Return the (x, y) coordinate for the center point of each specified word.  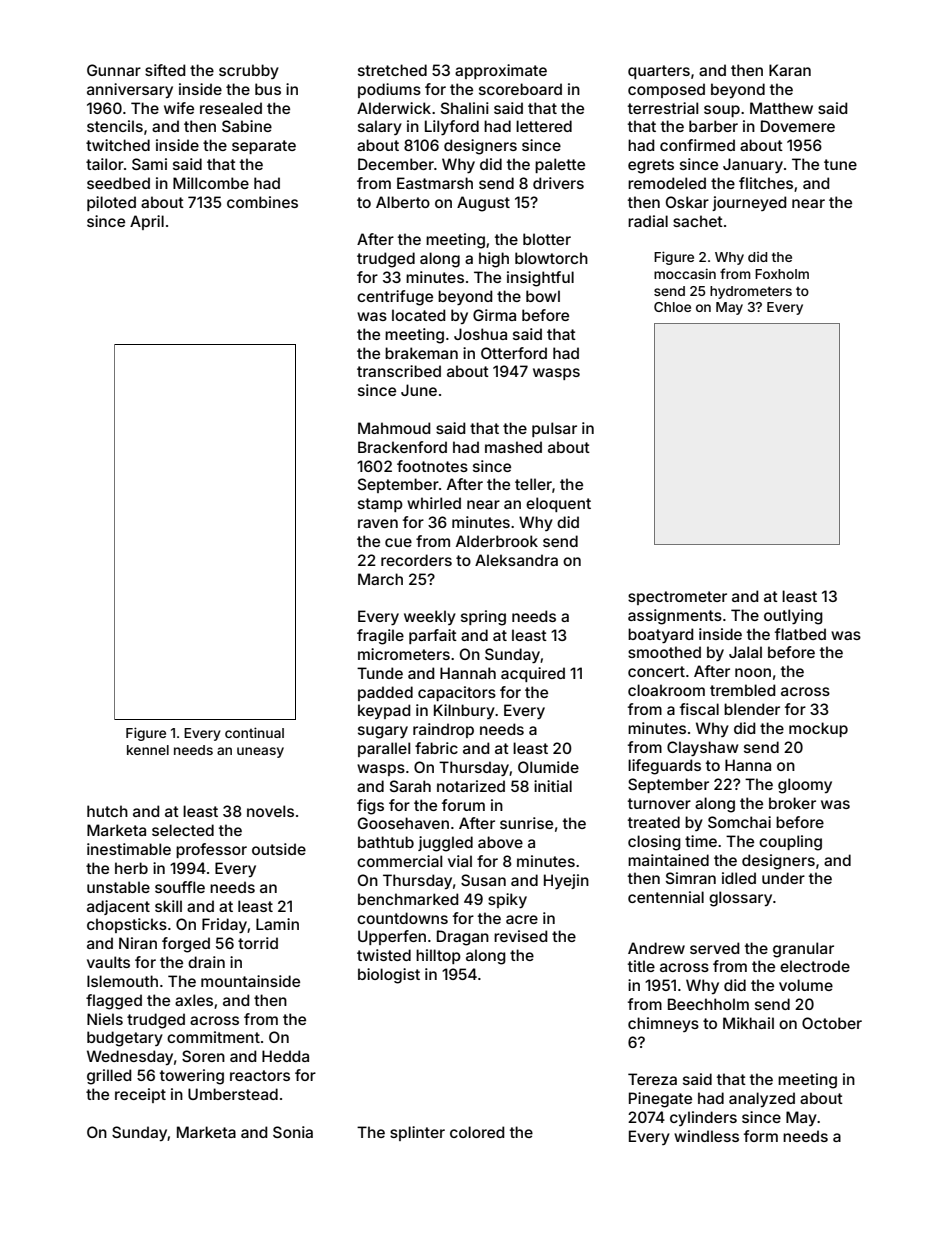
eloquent (558, 504)
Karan (790, 70)
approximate (501, 71)
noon (753, 672)
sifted (165, 70)
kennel (148, 750)
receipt (140, 1095)
